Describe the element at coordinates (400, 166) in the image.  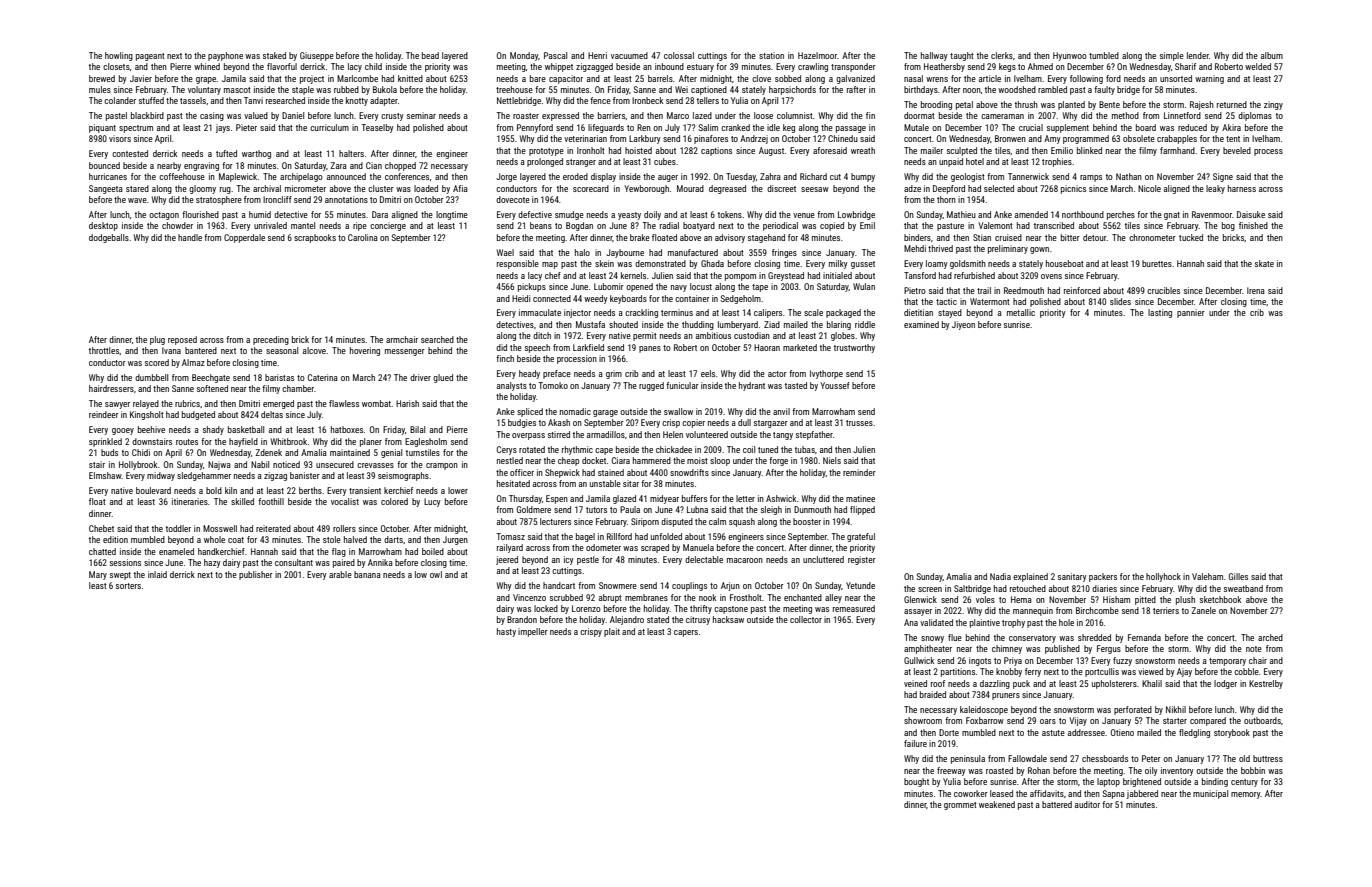
I see `chopped` at that location.
